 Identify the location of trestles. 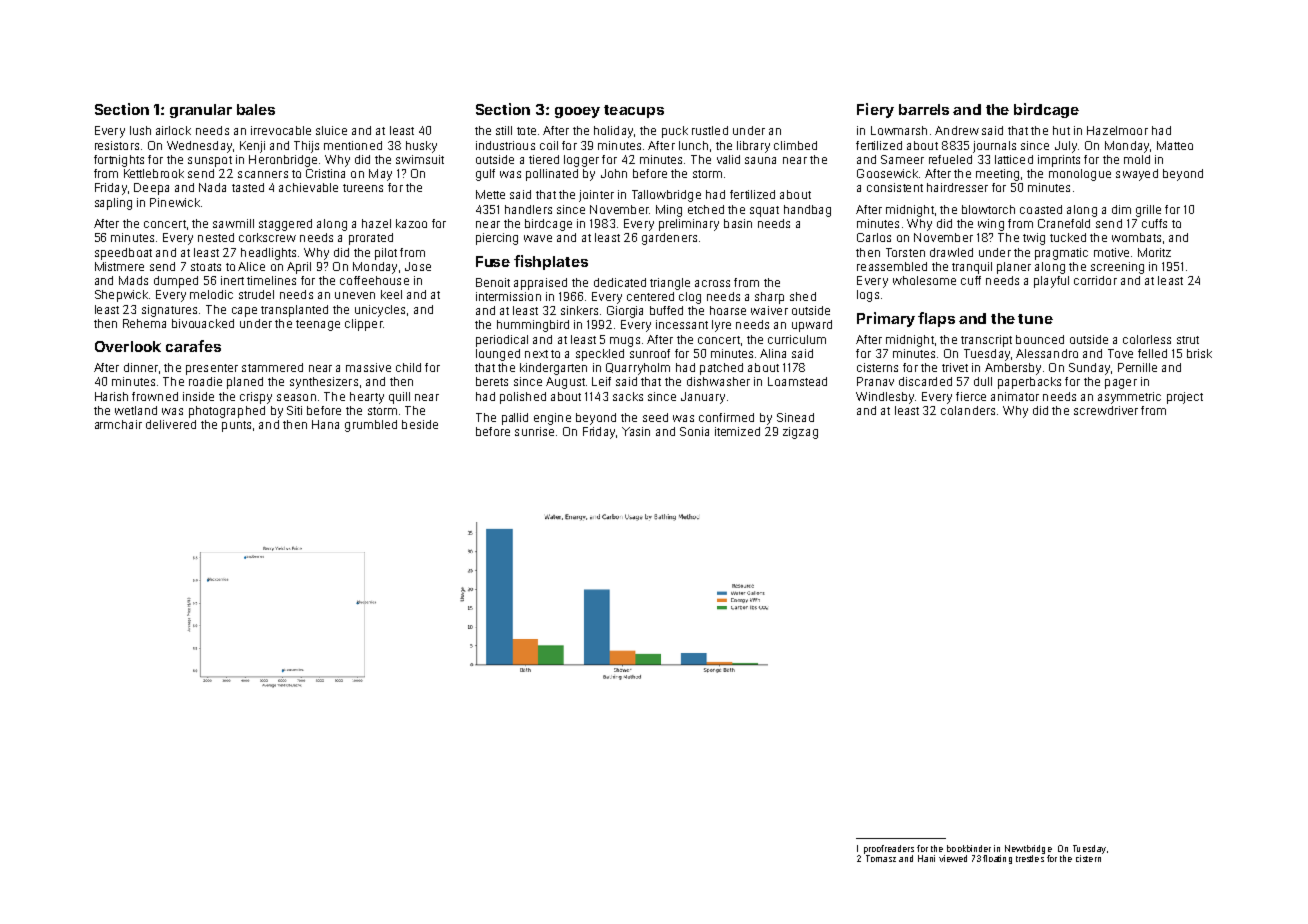
(1030, 858).
